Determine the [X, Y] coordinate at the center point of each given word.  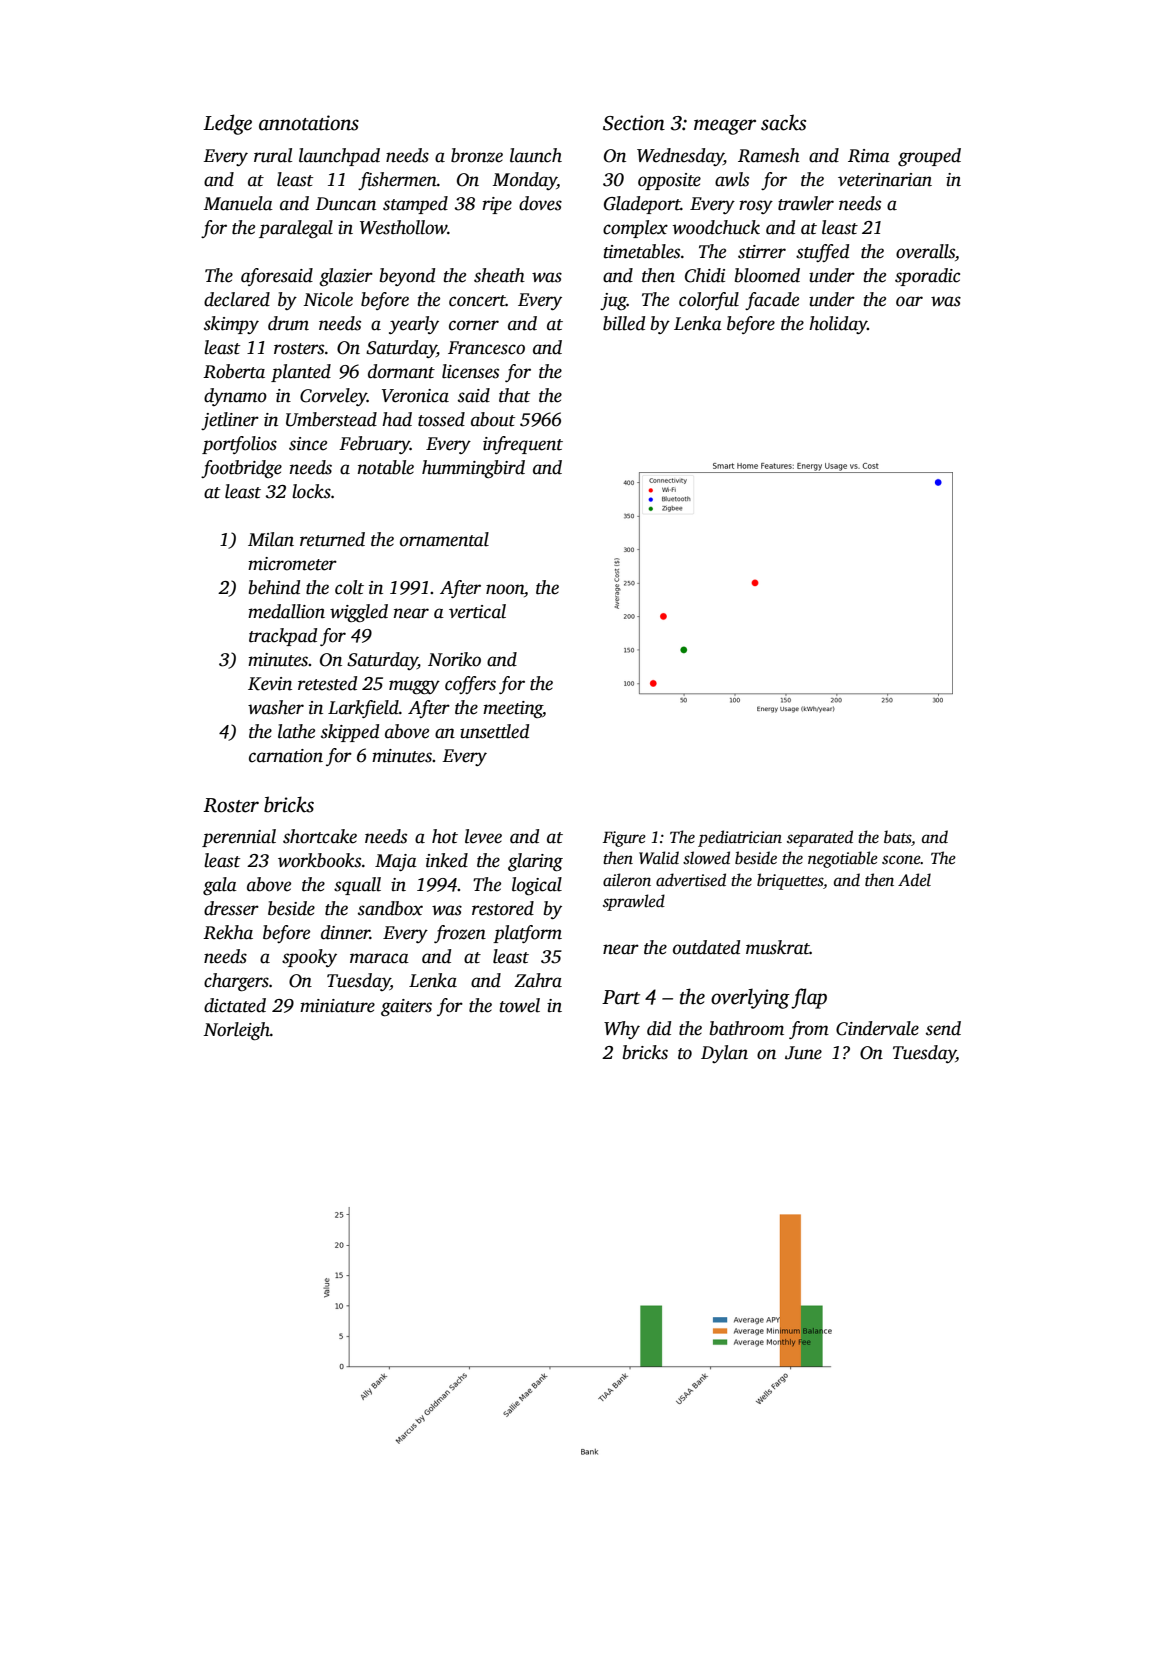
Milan [271, 539]
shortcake [320, 836]
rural [273, 155]
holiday [838, 325]
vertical [477, 611]
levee [483, 836]
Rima [869, 156]
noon [505, 589]
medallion [286, 611]
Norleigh [236, 1031]
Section [634, 123]
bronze [477, 155]
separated [820, 838]
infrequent [523, 445]
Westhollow [403, 227]
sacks [783, 122]
